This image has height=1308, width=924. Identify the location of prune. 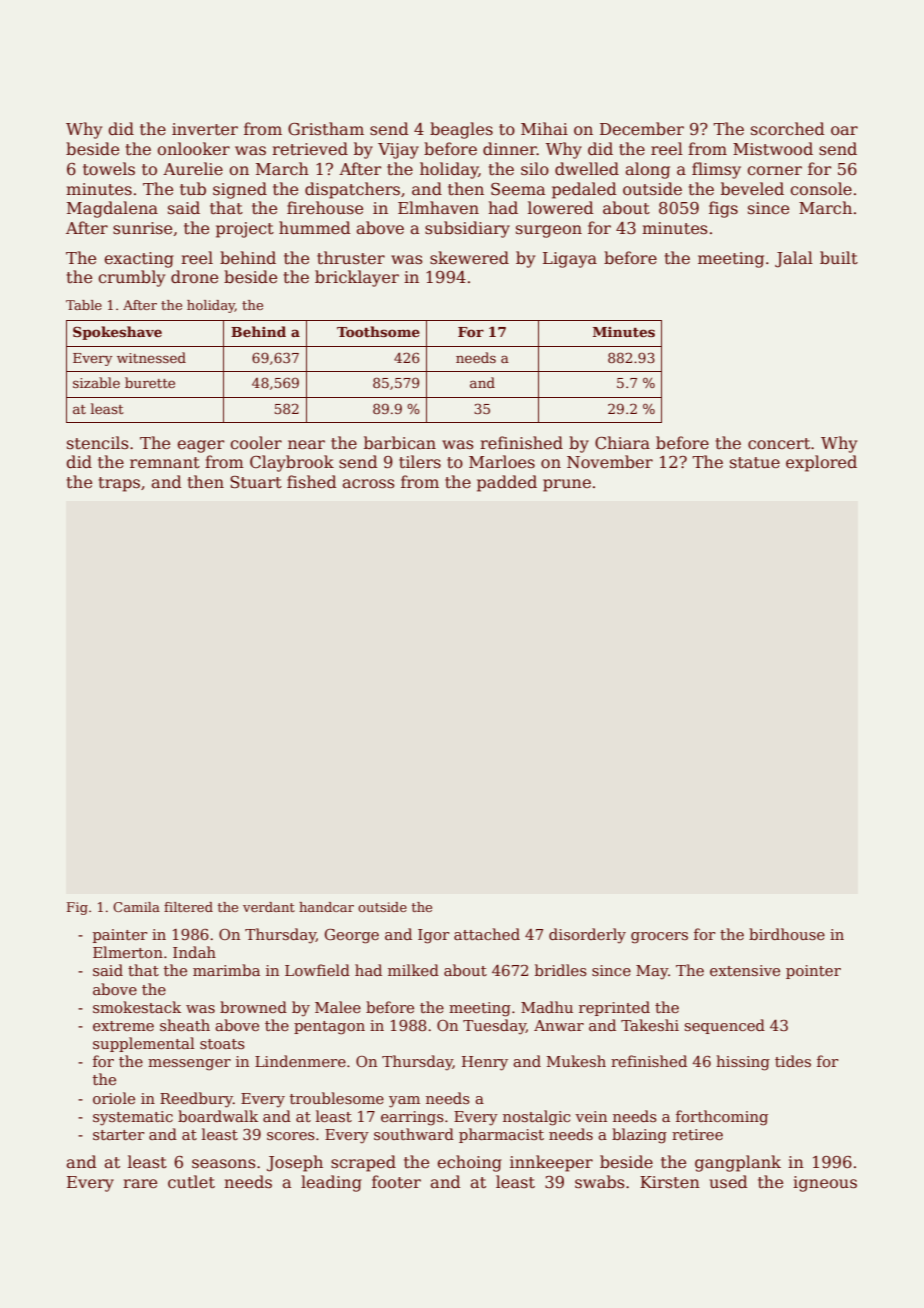
(567, 485).
